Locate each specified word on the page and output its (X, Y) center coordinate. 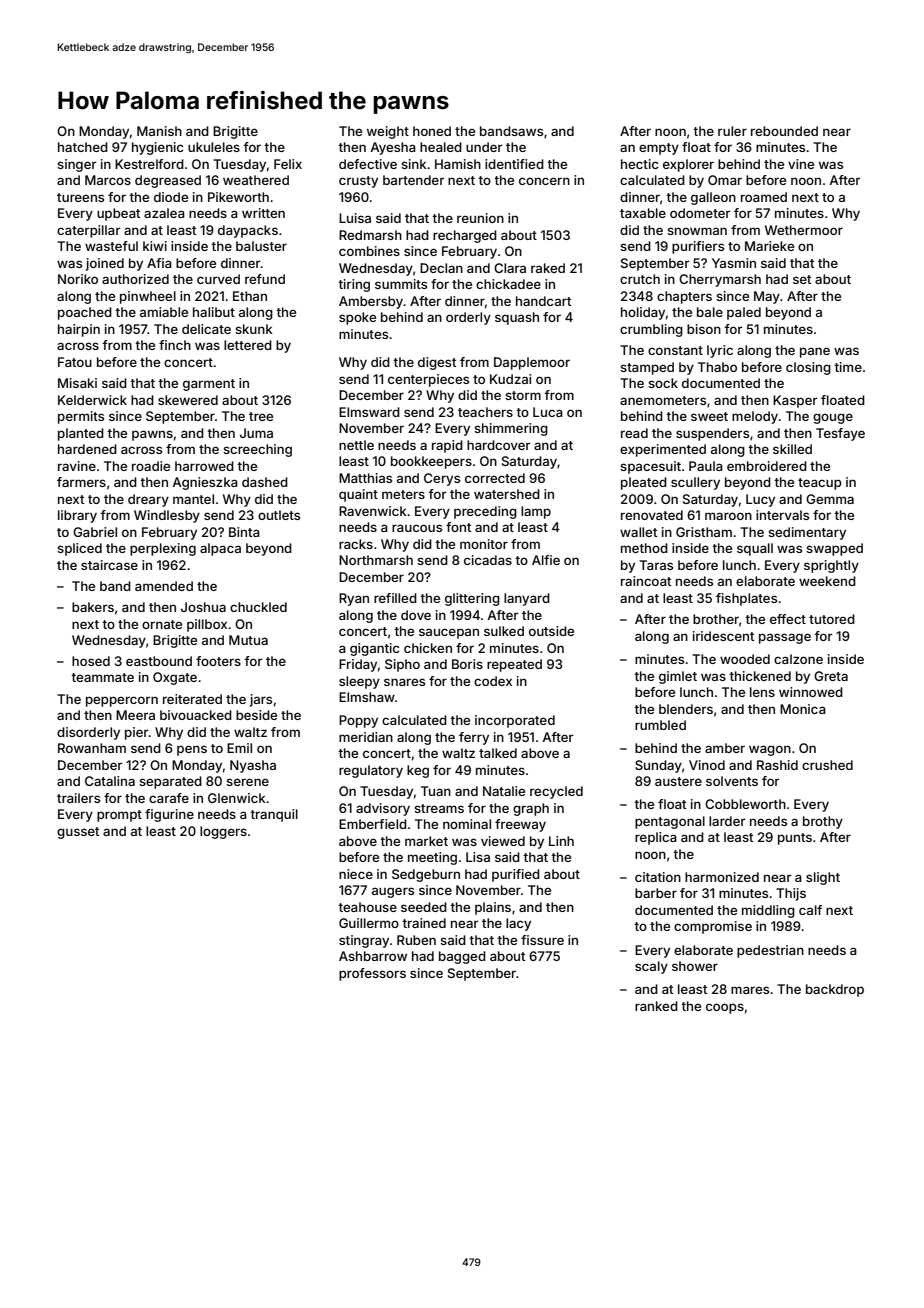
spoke (357, 318)
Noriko (78, 279)
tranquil (274, 815)
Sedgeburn (426, 875)
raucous (417, 528)
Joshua (203, 607)
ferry (474, 738)
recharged (465, 236)
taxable (643, 213)
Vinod (707, 765)
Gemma (830, 499)
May (767, 297)
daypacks (248, 231)
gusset (78, 833)
